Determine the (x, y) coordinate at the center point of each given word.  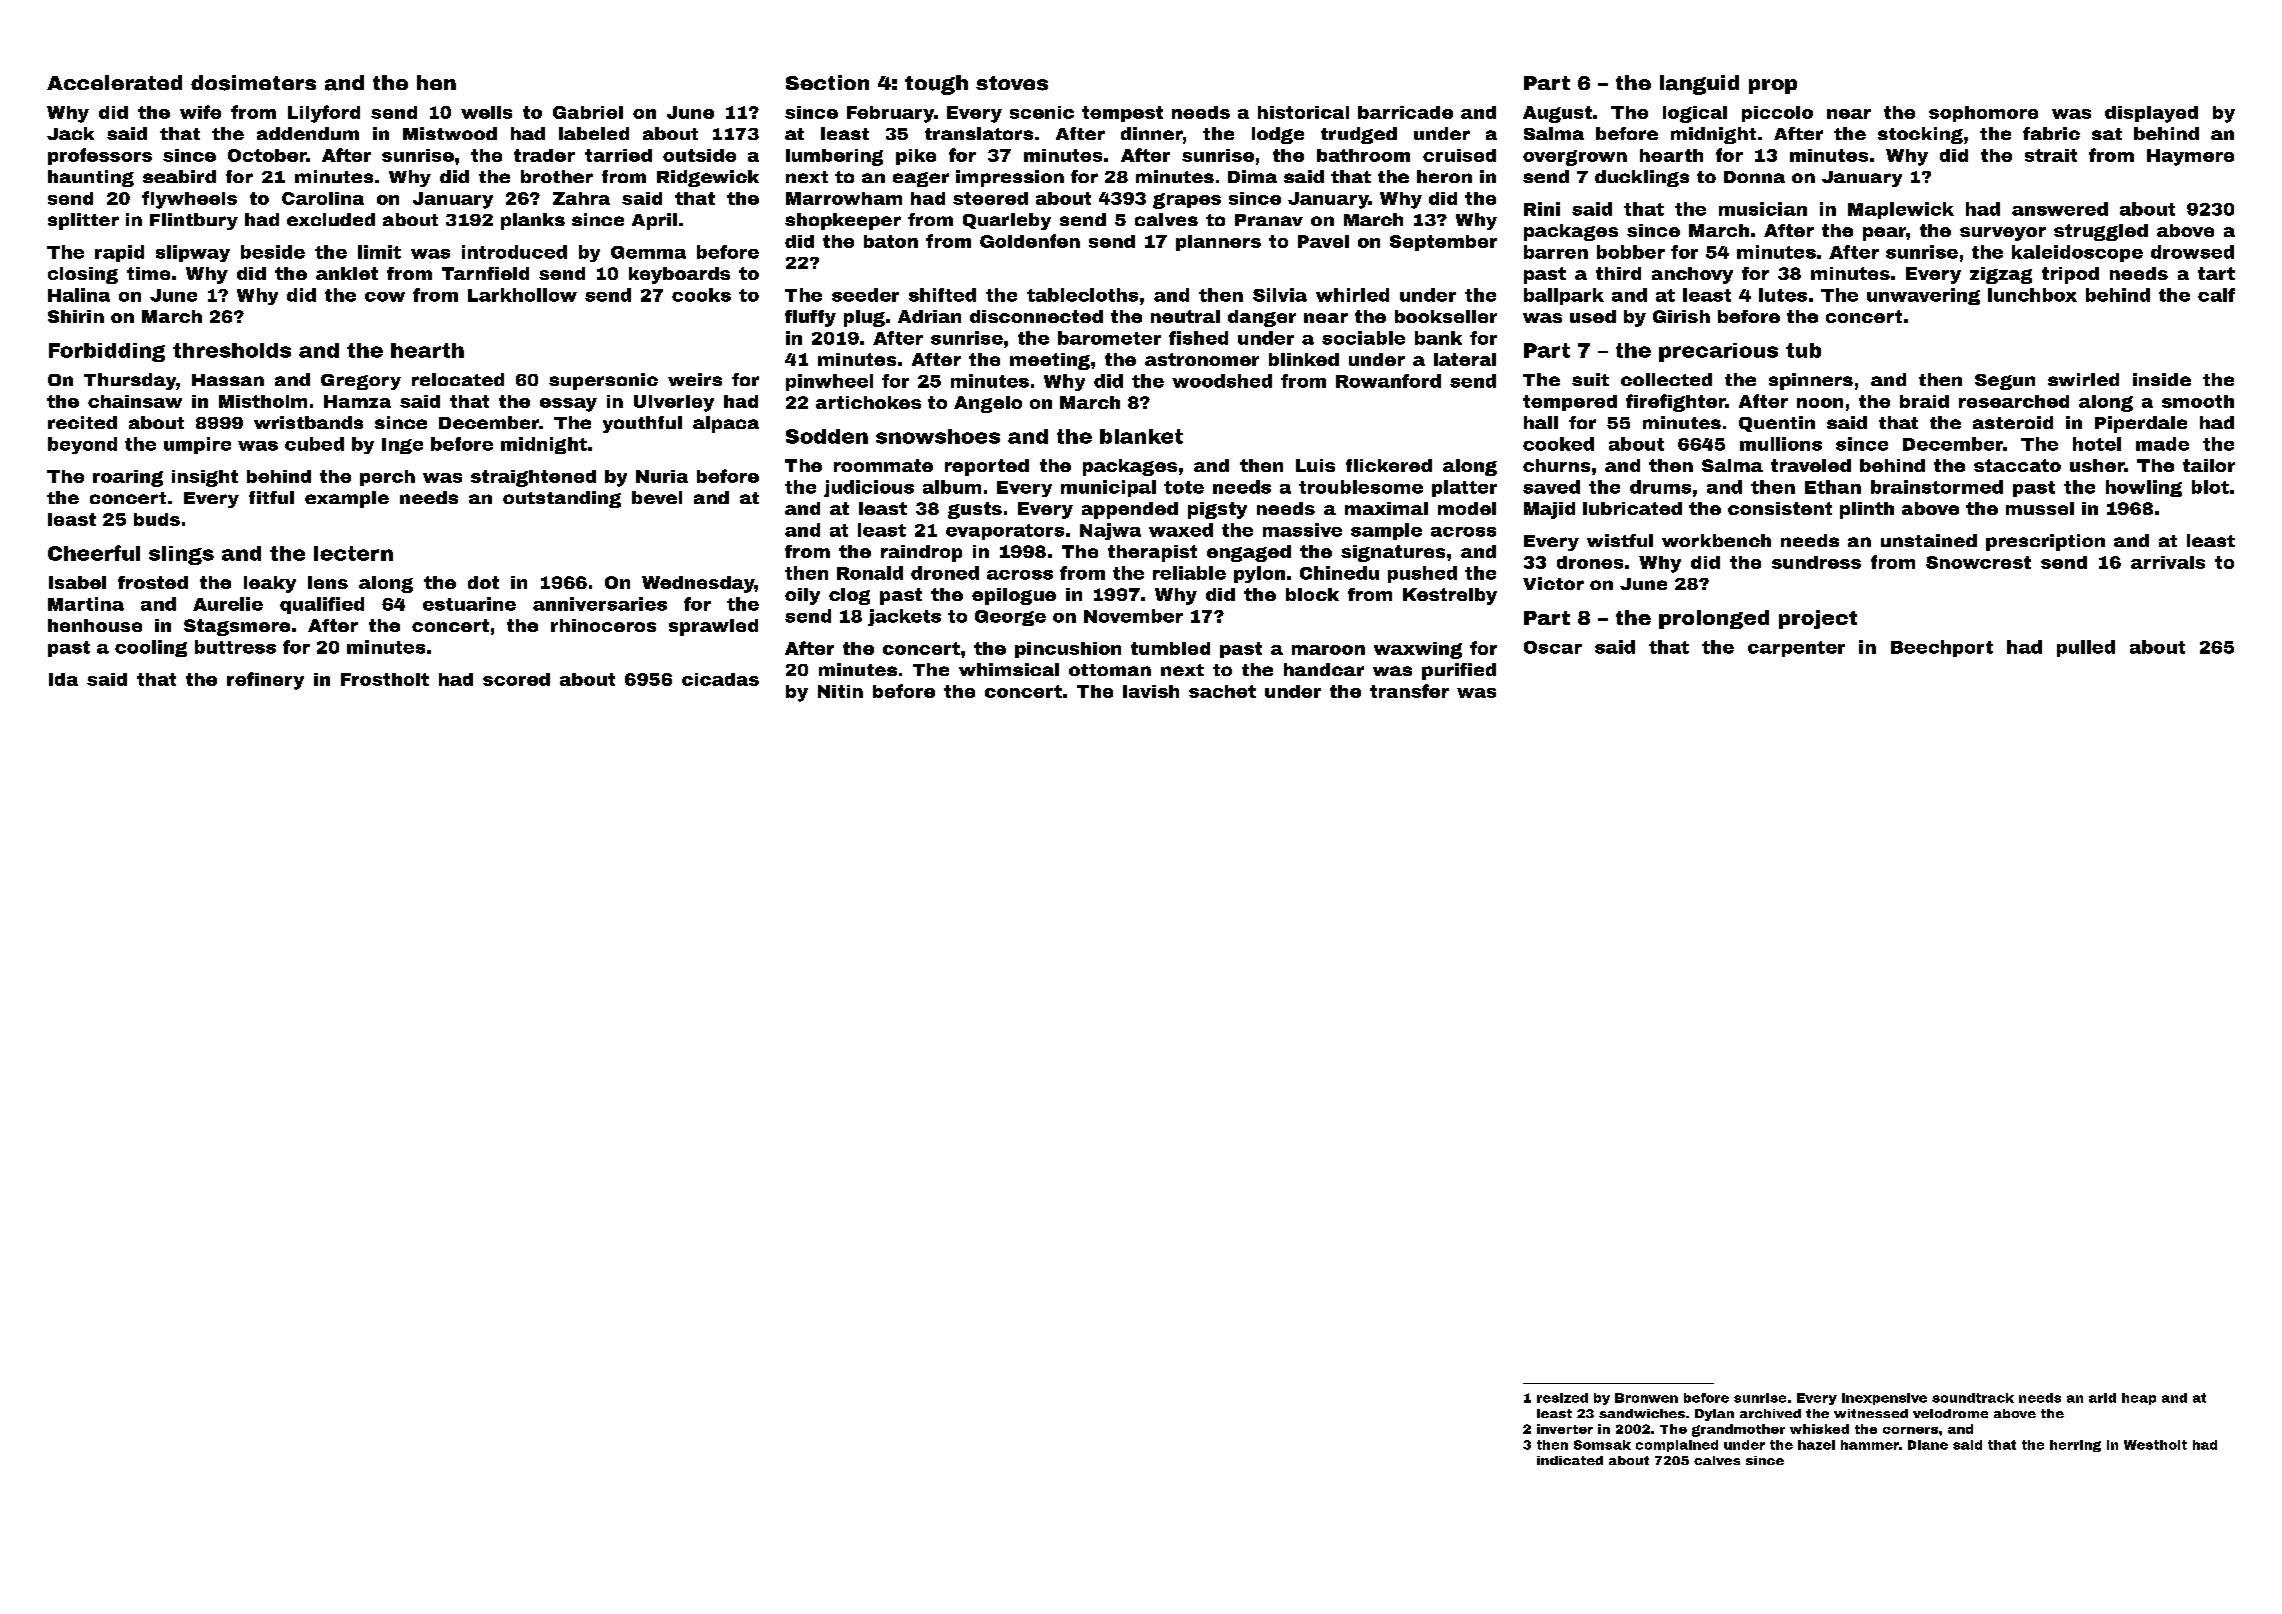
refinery (265, 681)
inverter (1565, 1429)
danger (1262, 318)
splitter (83, 221)
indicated (1570, 1460)
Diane (1928, 1445)
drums (1660, 487)
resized (1562, 1398)
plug (864, 318)
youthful (642, 424)
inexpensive (1884, 1399)
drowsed (2192, 252)
